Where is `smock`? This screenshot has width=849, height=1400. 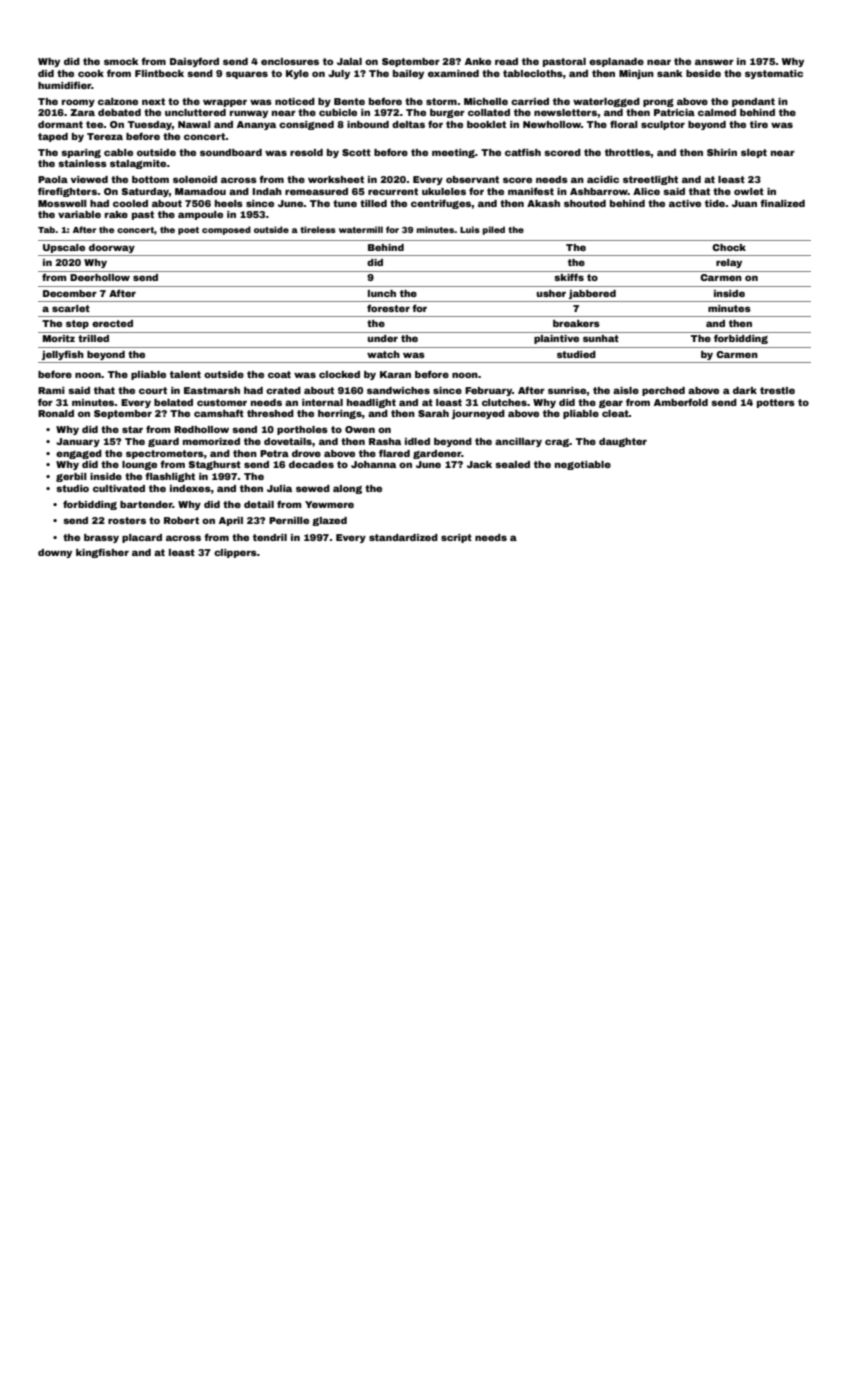 smock is located at coordinates (121, 61).
